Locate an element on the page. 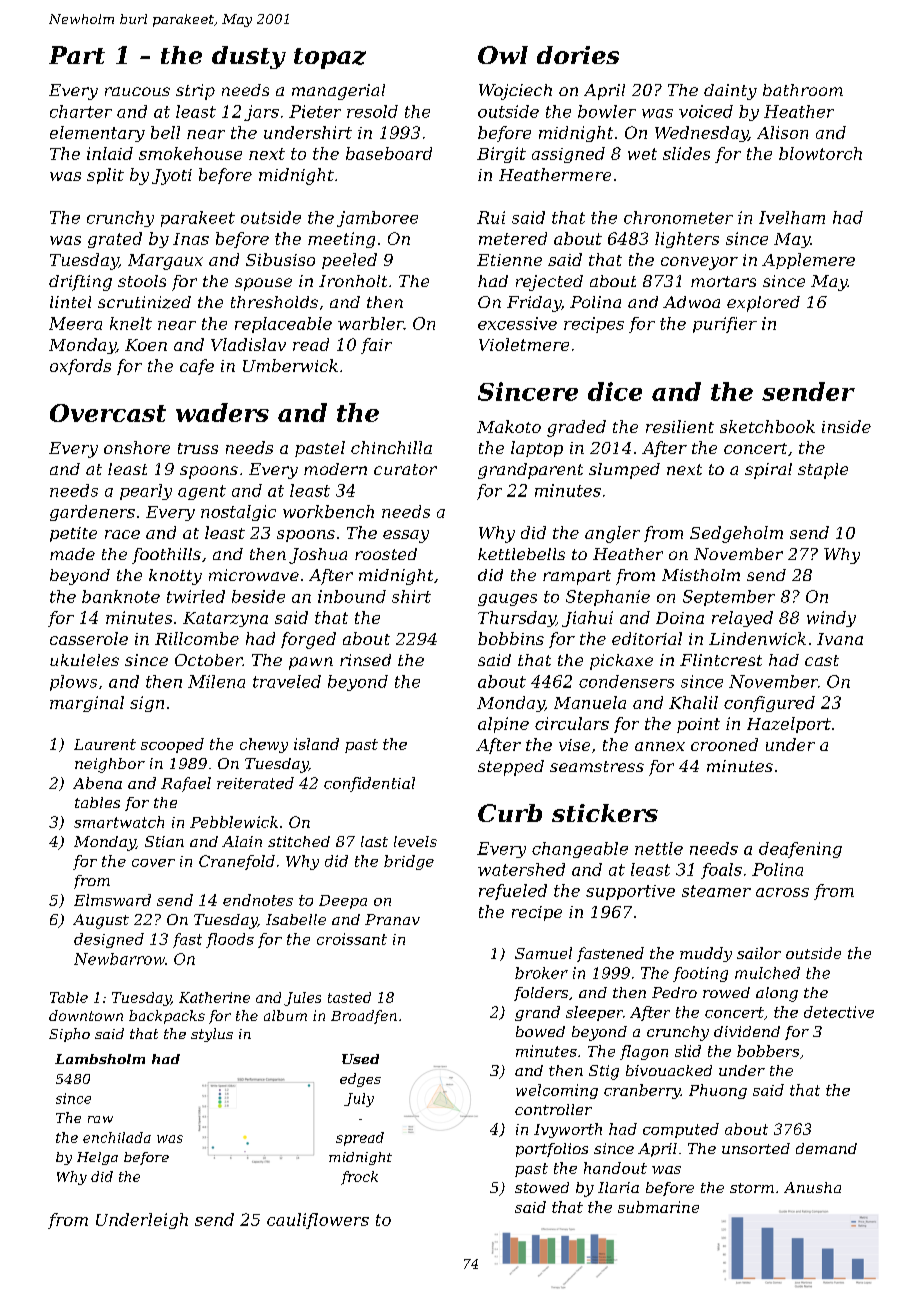 Image resolution: width=924 pixels, height=1308 pixels. dusty is located at coordinates (249, 57).
